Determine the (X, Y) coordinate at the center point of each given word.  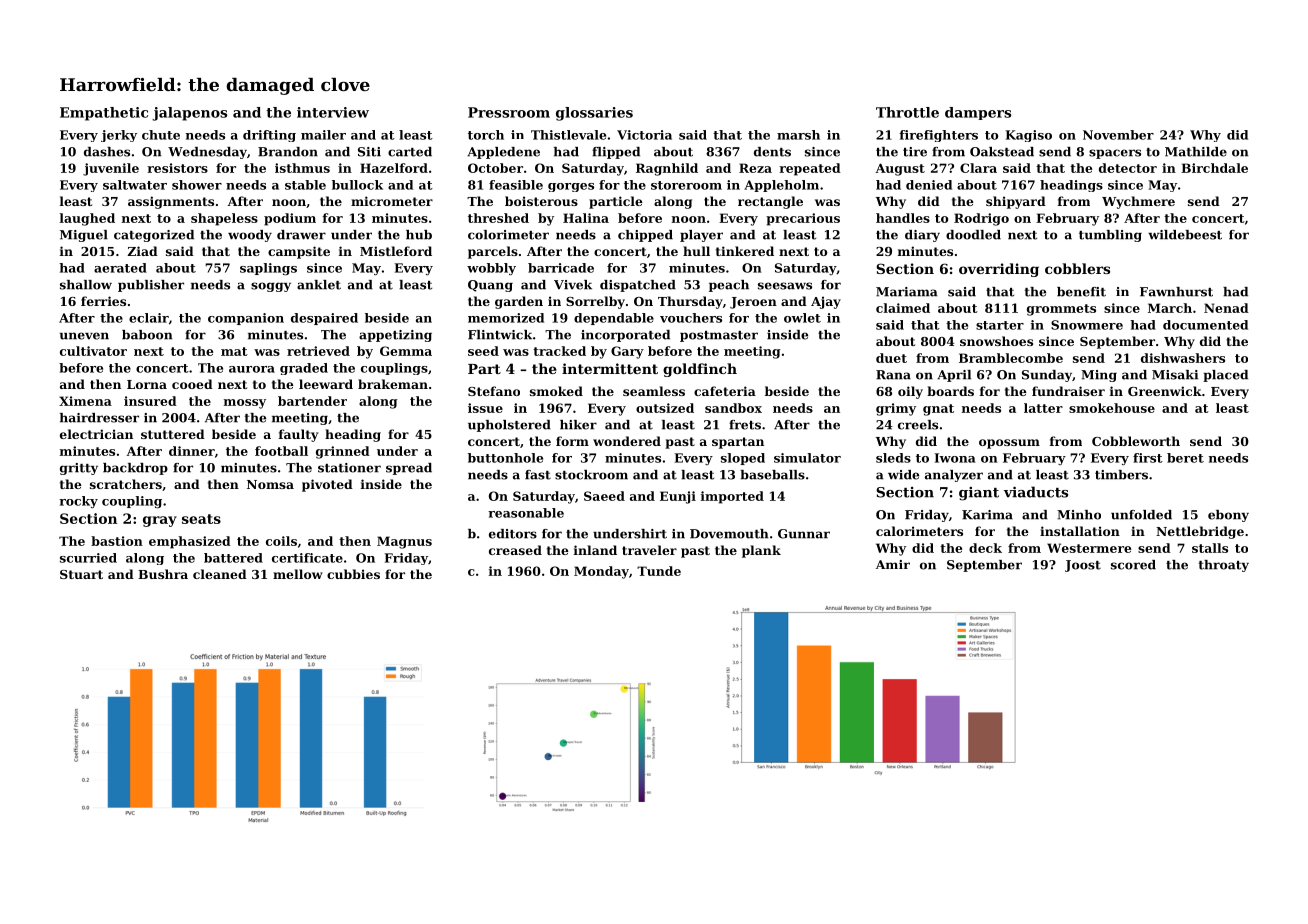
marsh (798, 135)
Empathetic (104, 114)
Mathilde (1196, 152)
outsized (665, 408)
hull (696, 251)
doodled (973, 235)
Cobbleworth (1136, 441)
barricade (561, 268)
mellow (298, 574)
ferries (103, 301)
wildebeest (1185, 235)
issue (485, 408)
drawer (301, 235)
